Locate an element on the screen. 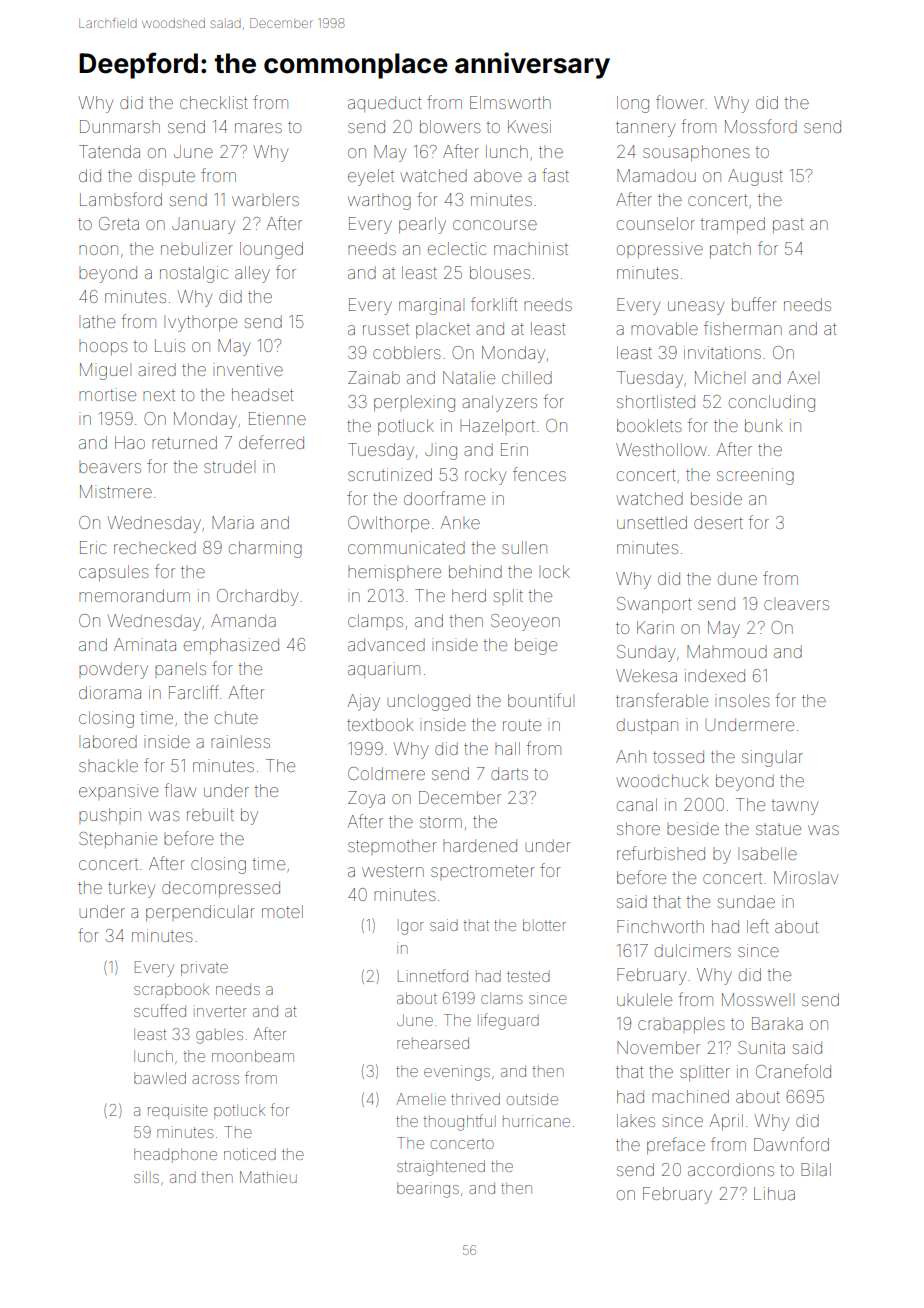  aired is located at coordinates (157, 369).
